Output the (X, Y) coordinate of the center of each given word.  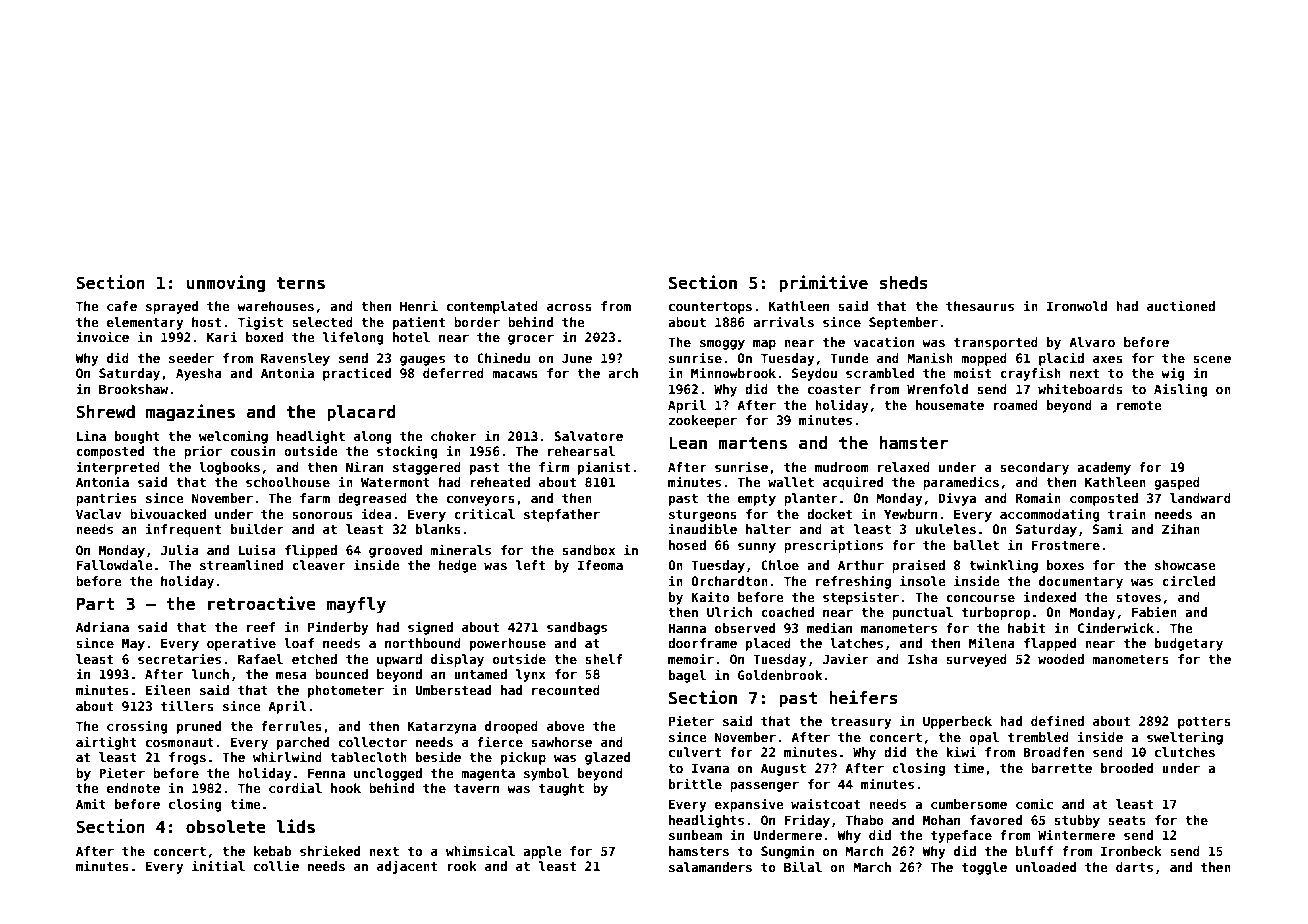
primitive (823, 284)
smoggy (722, 345)
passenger (764, 787)
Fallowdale (114, 565)
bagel (687, 676)
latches (856, 643)
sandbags (577, 628)
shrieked (330, 850)
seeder (191, 358)
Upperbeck (957, 722)
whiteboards (1080, 388)
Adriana (102, 626)
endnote (133, 788)
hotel (411, 337)
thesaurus (980, 306)
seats (1127, 820)
